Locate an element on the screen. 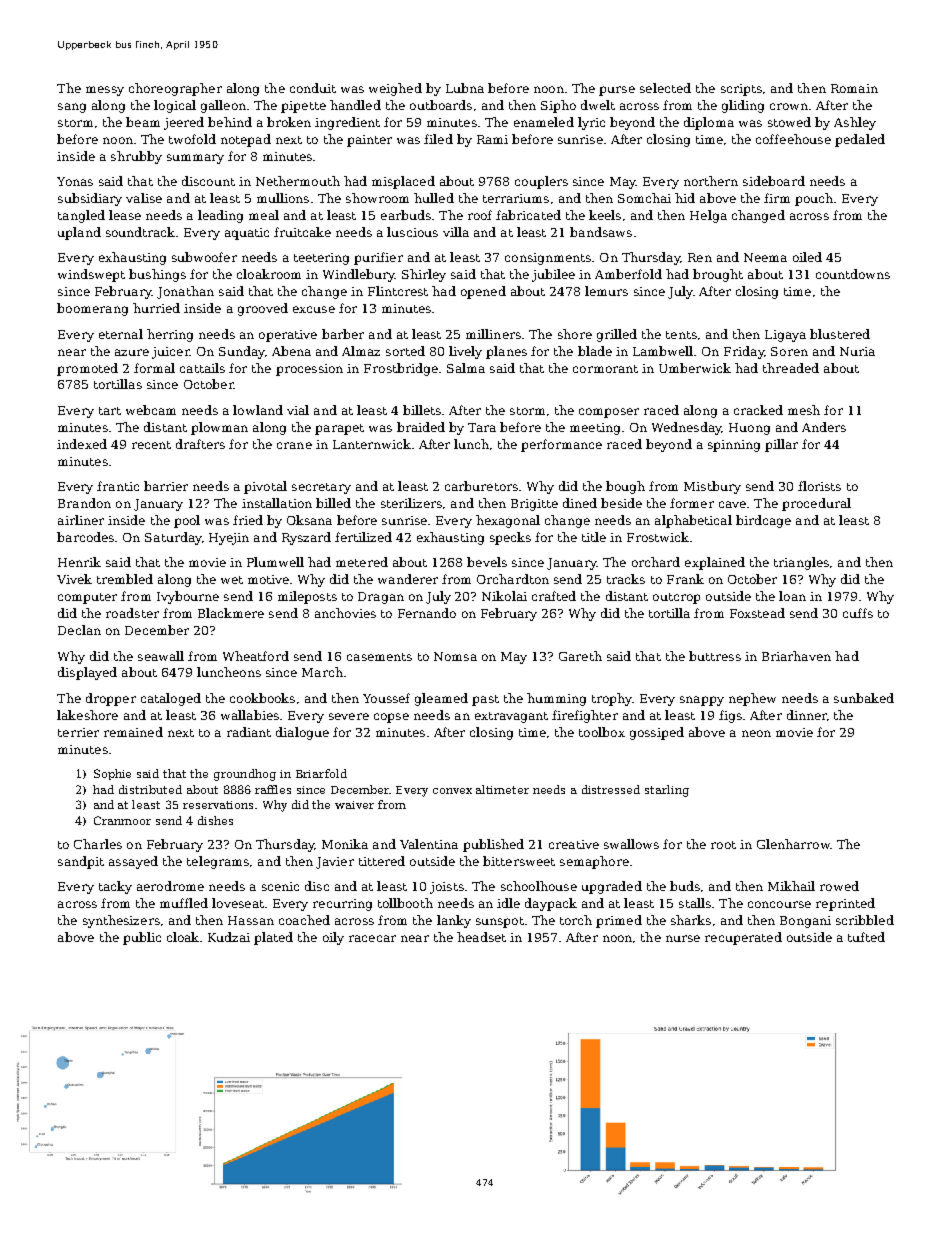  messy is located at coordinates (105, 91).
